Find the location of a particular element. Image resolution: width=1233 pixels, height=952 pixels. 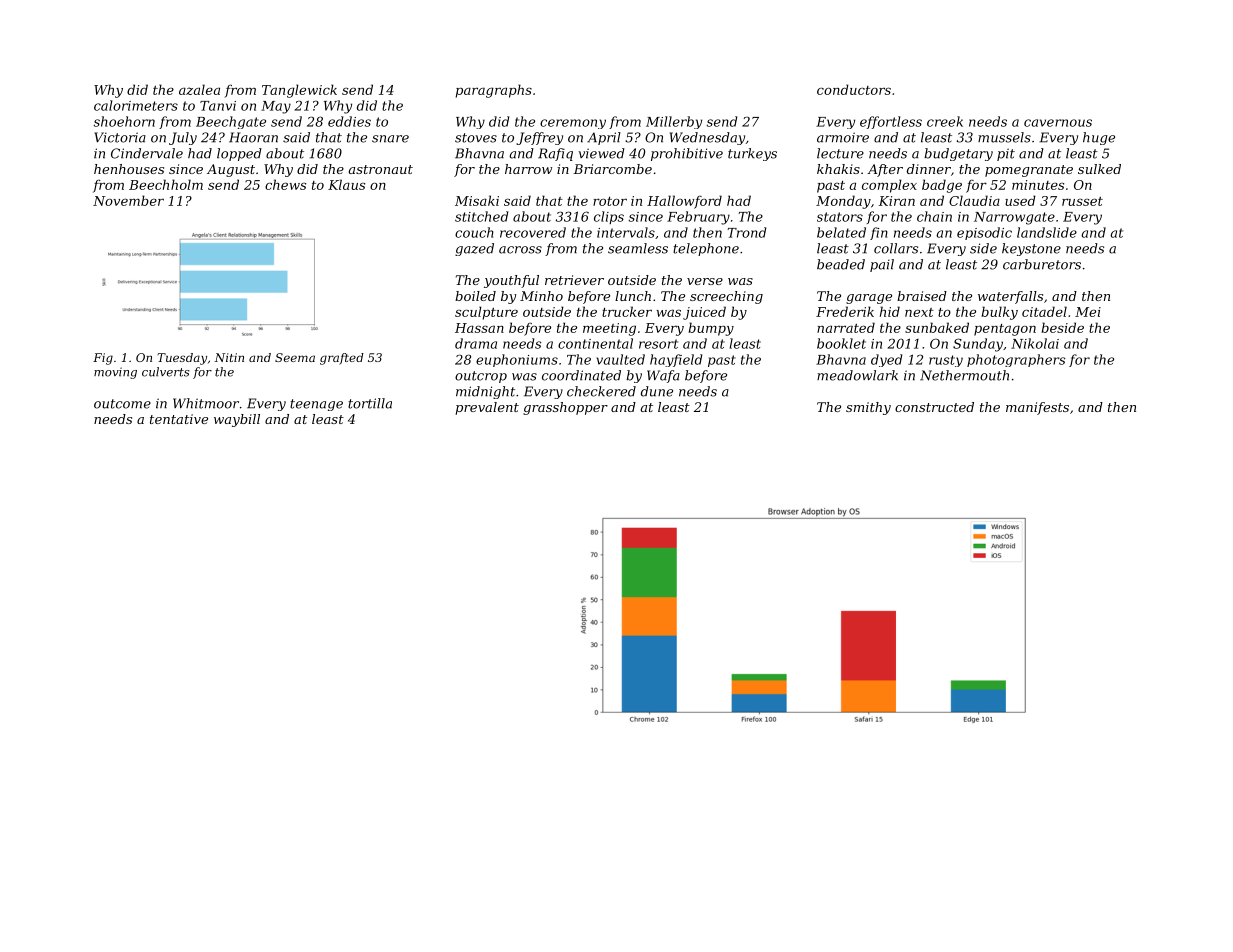

azalea is located at coordinates (199, 89).
